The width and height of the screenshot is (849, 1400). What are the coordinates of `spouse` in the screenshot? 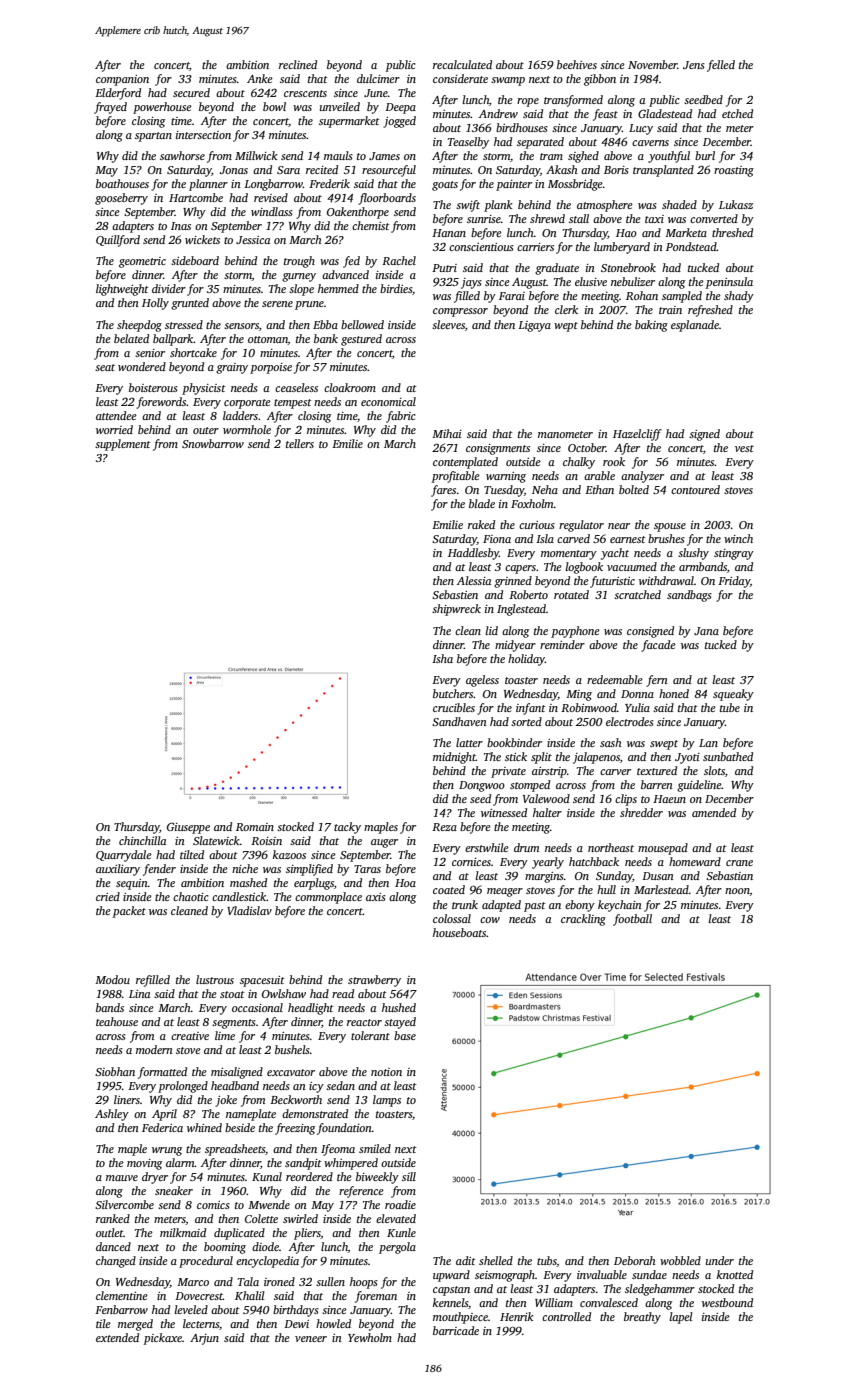 It's located at (670, 527).
